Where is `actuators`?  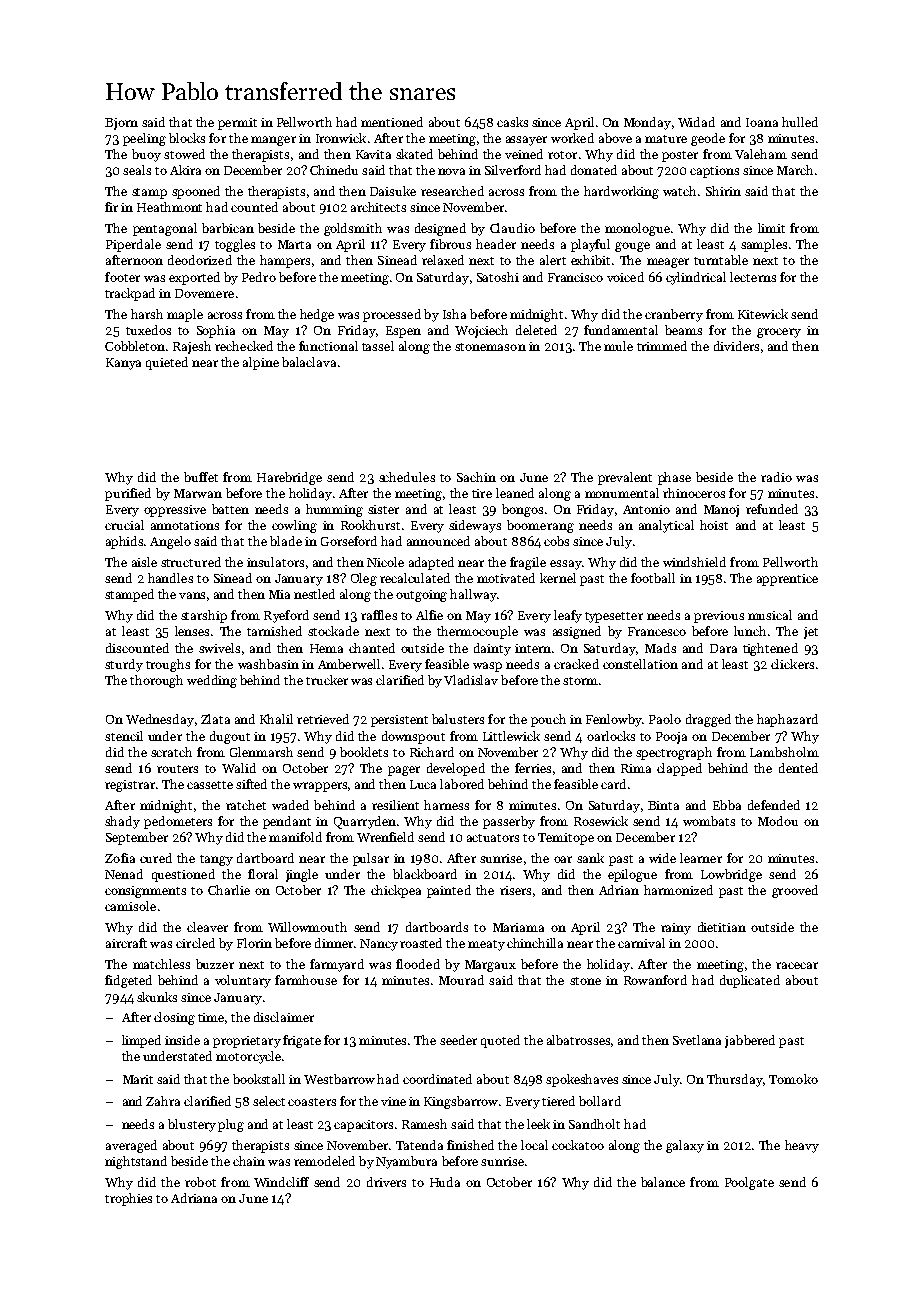 actuators is located at coordinates (493, 838).
